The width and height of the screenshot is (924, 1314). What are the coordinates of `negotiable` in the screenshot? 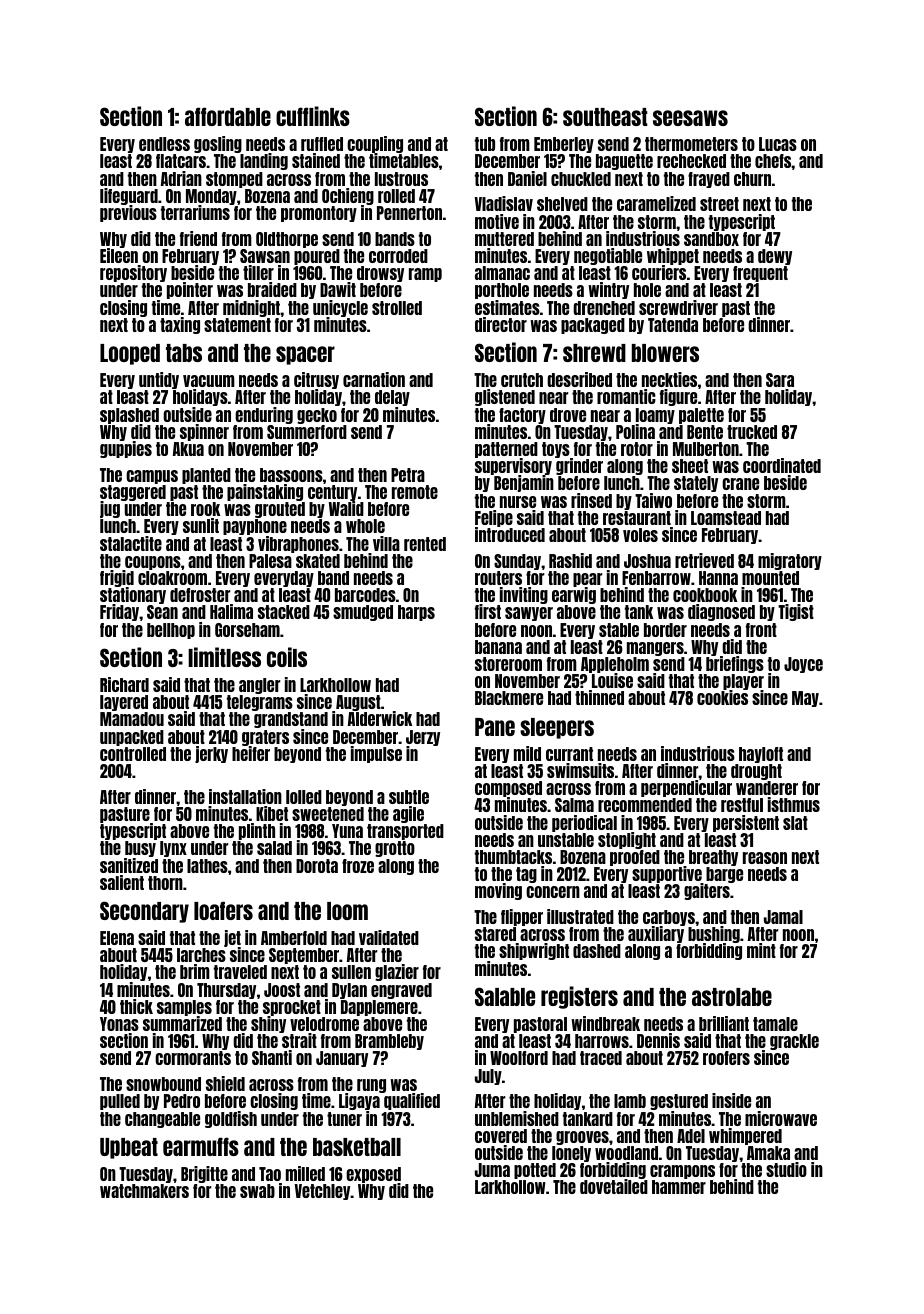 It's located at (608, 256).
